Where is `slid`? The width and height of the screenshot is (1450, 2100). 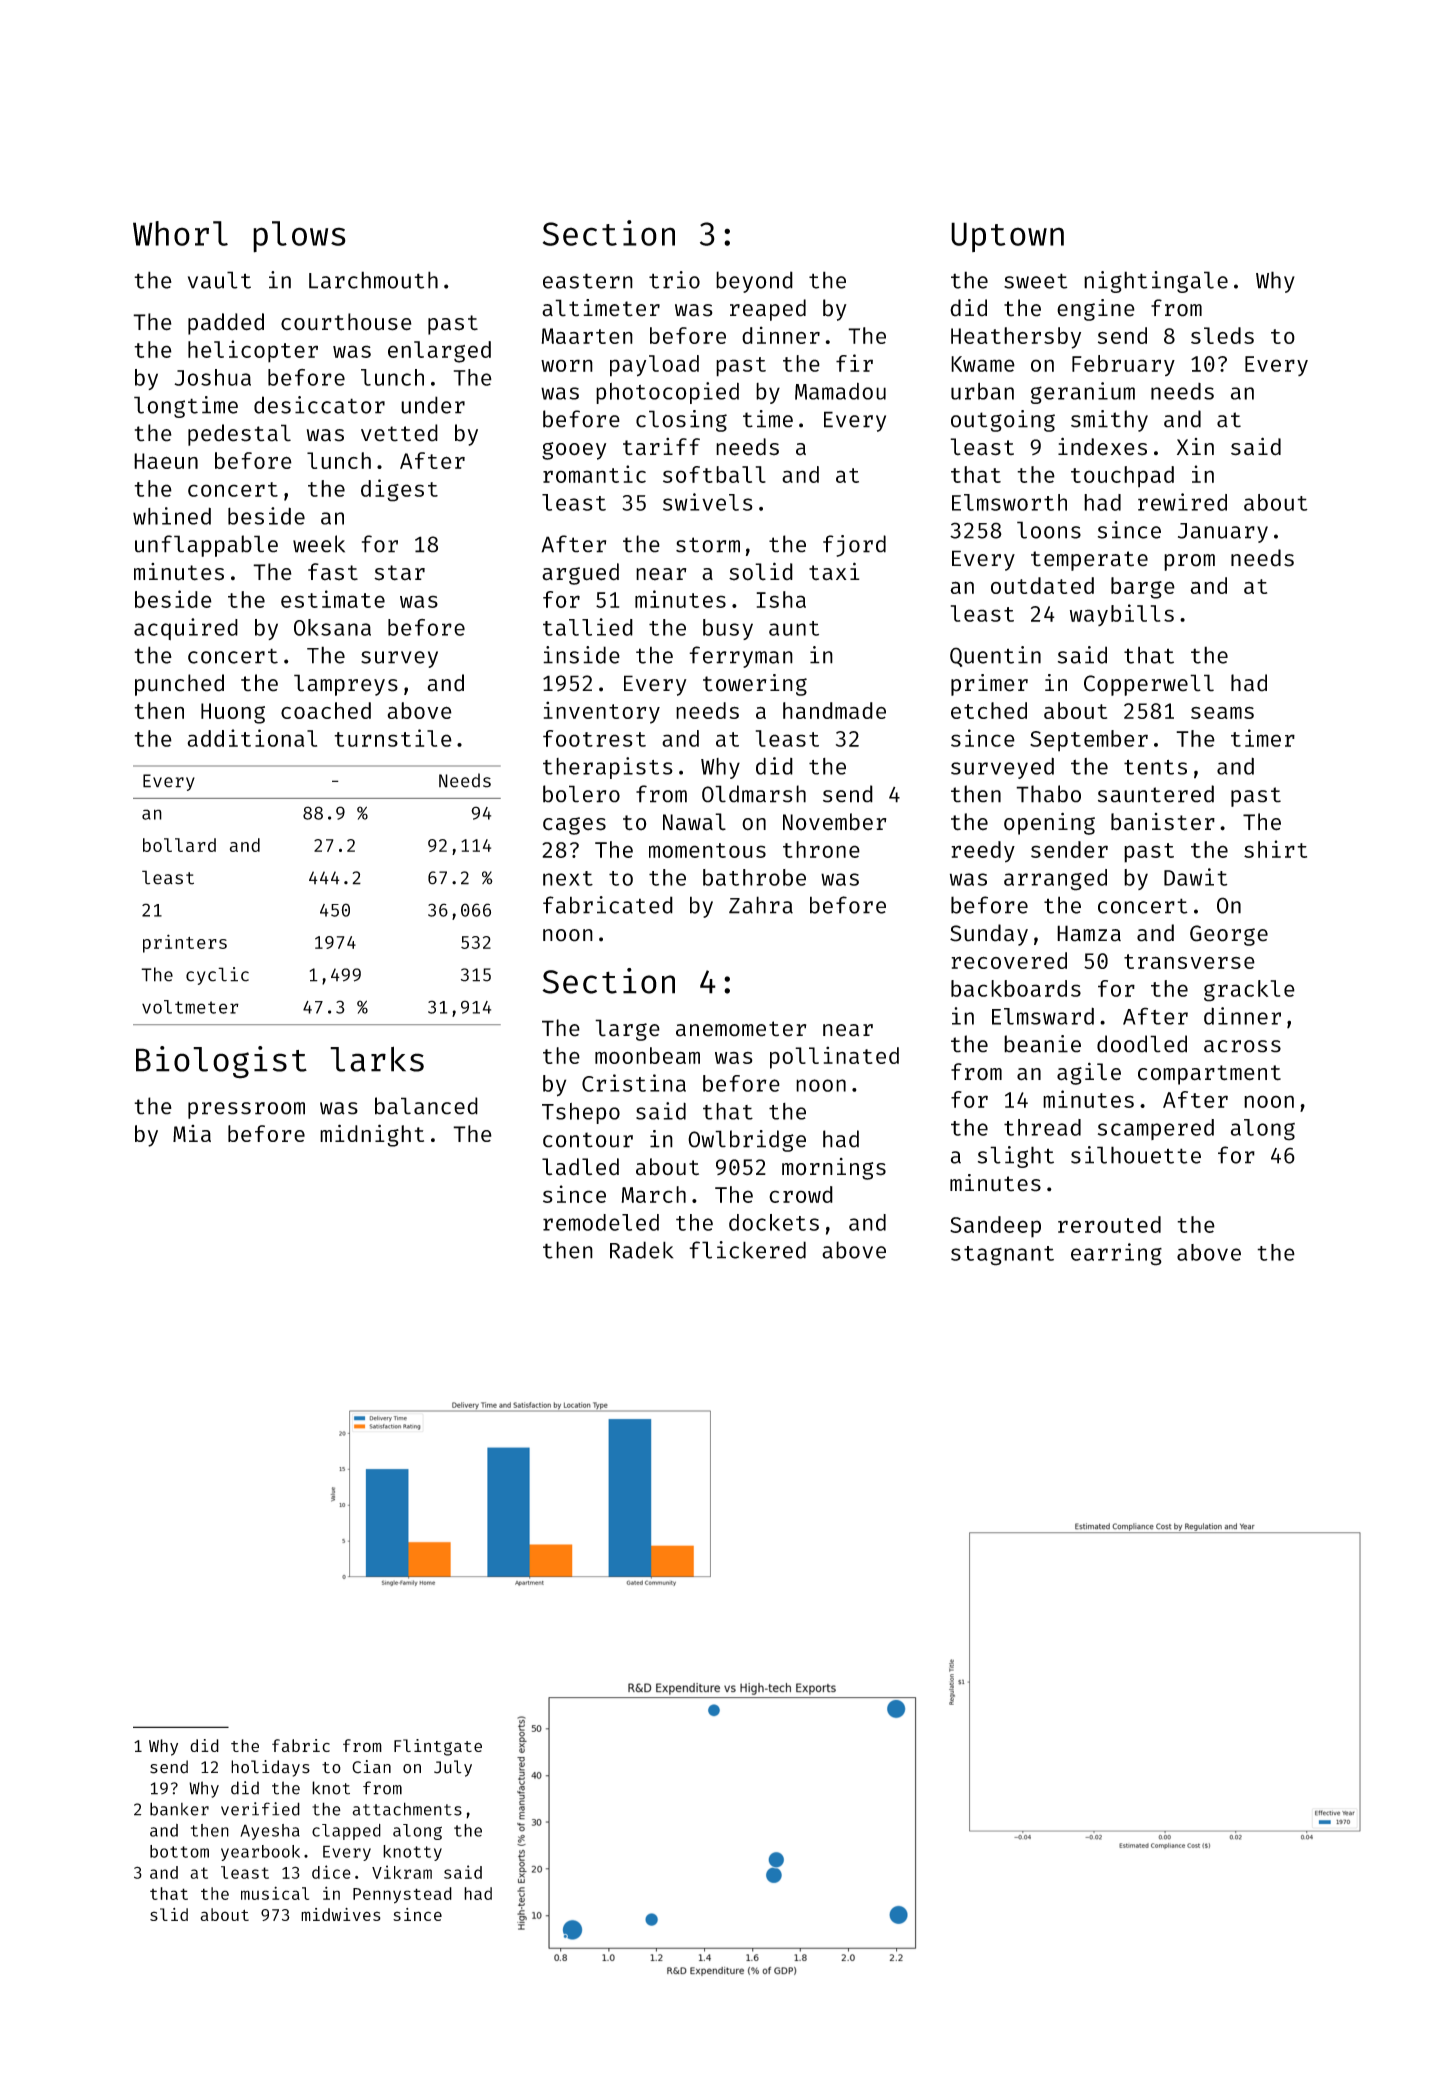 slid is located at coordinates (169, 1914).
